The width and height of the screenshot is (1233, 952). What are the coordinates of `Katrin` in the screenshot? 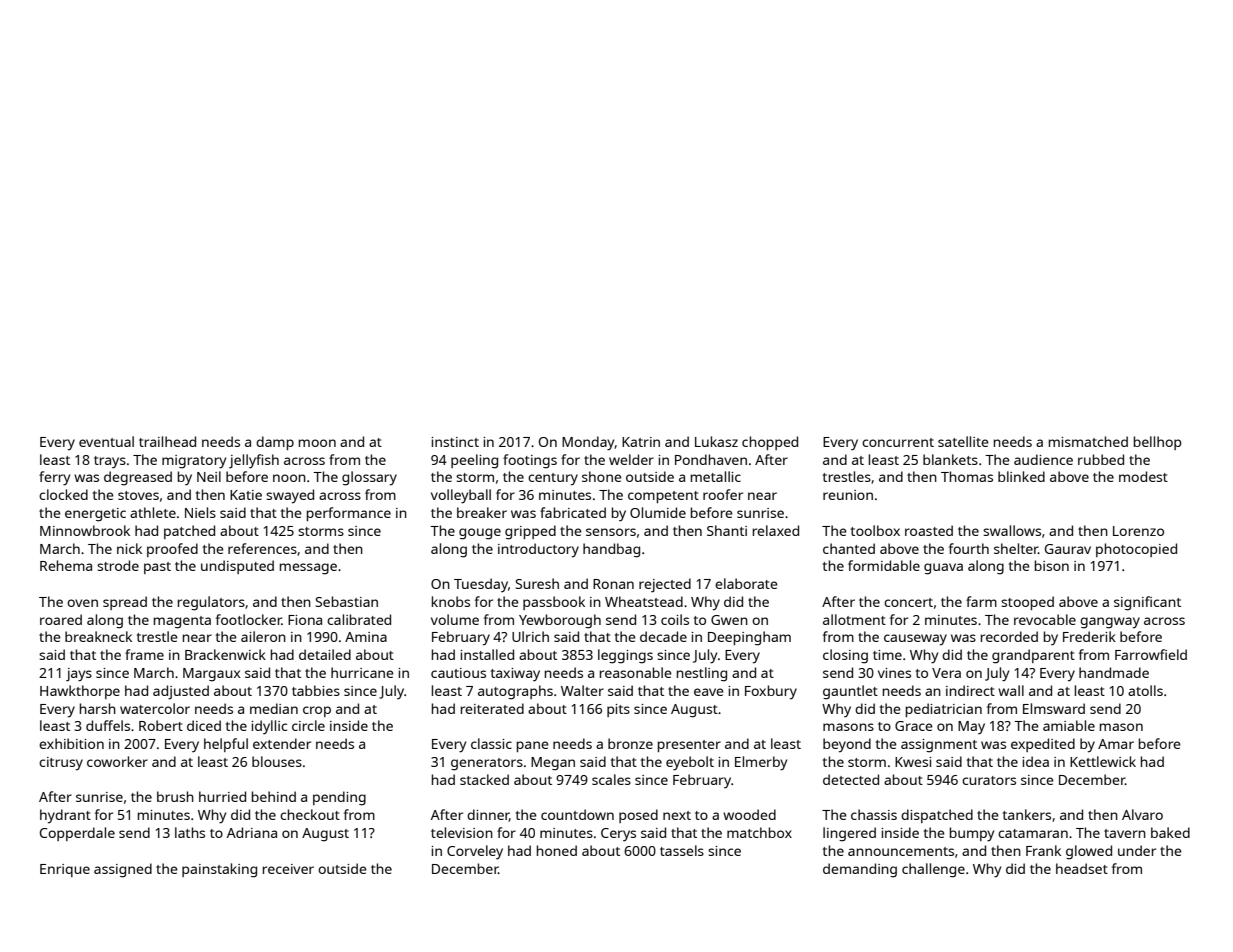 It's located at (641, 442).
